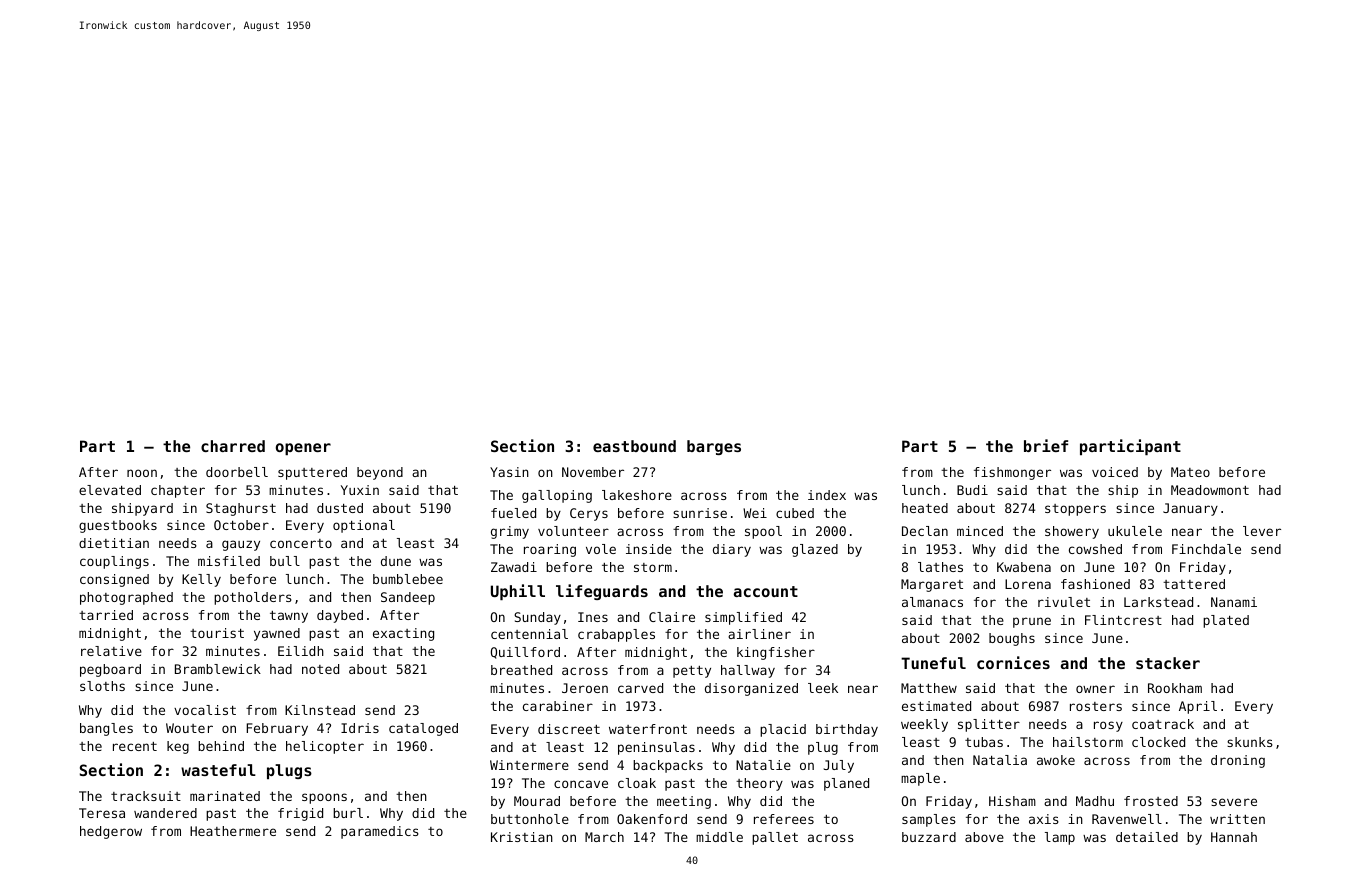 This image has height=887, width=1372. I want to click on Zawadi, so click(514, 567).
